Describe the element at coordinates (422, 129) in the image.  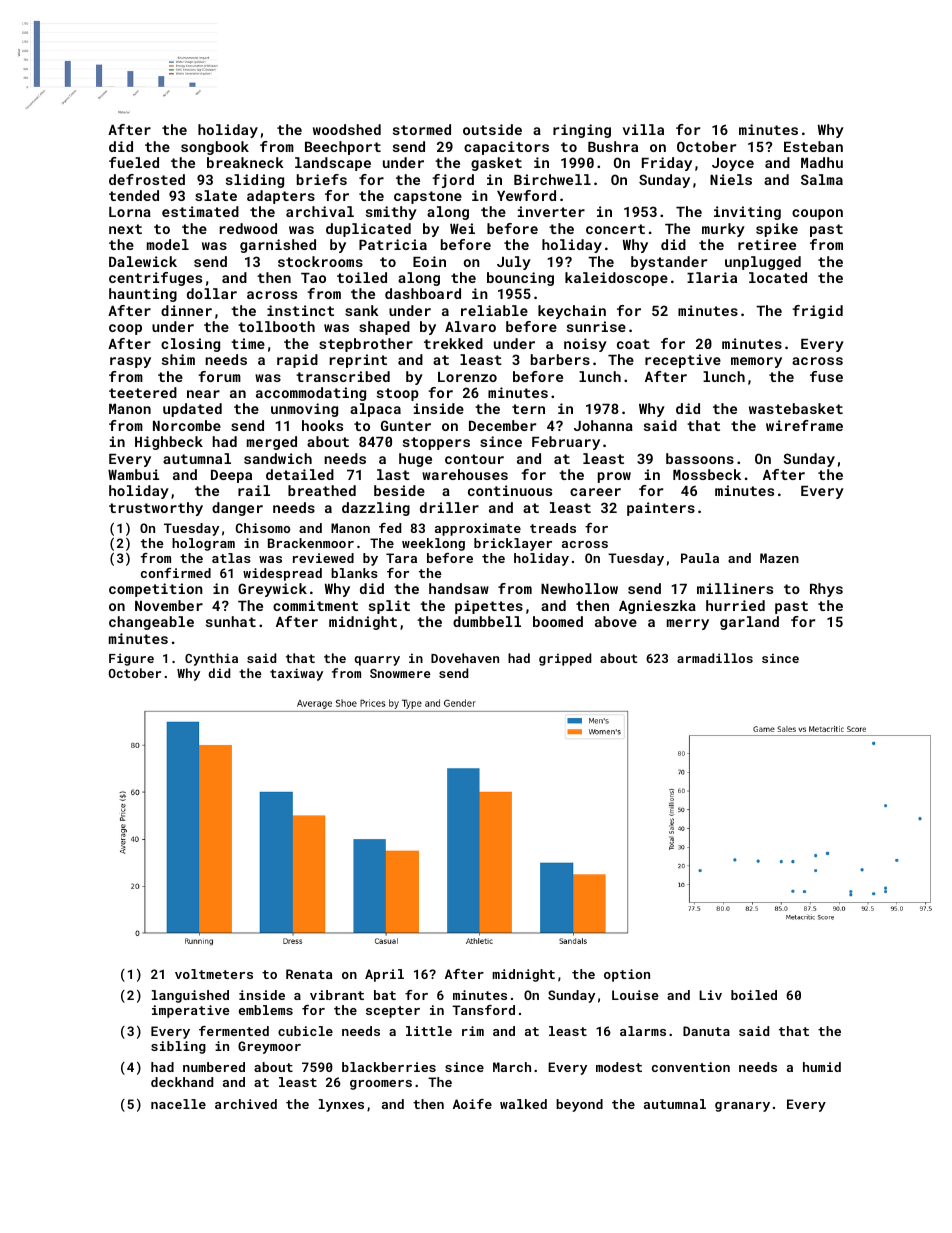
I see `stormed` at that location.
